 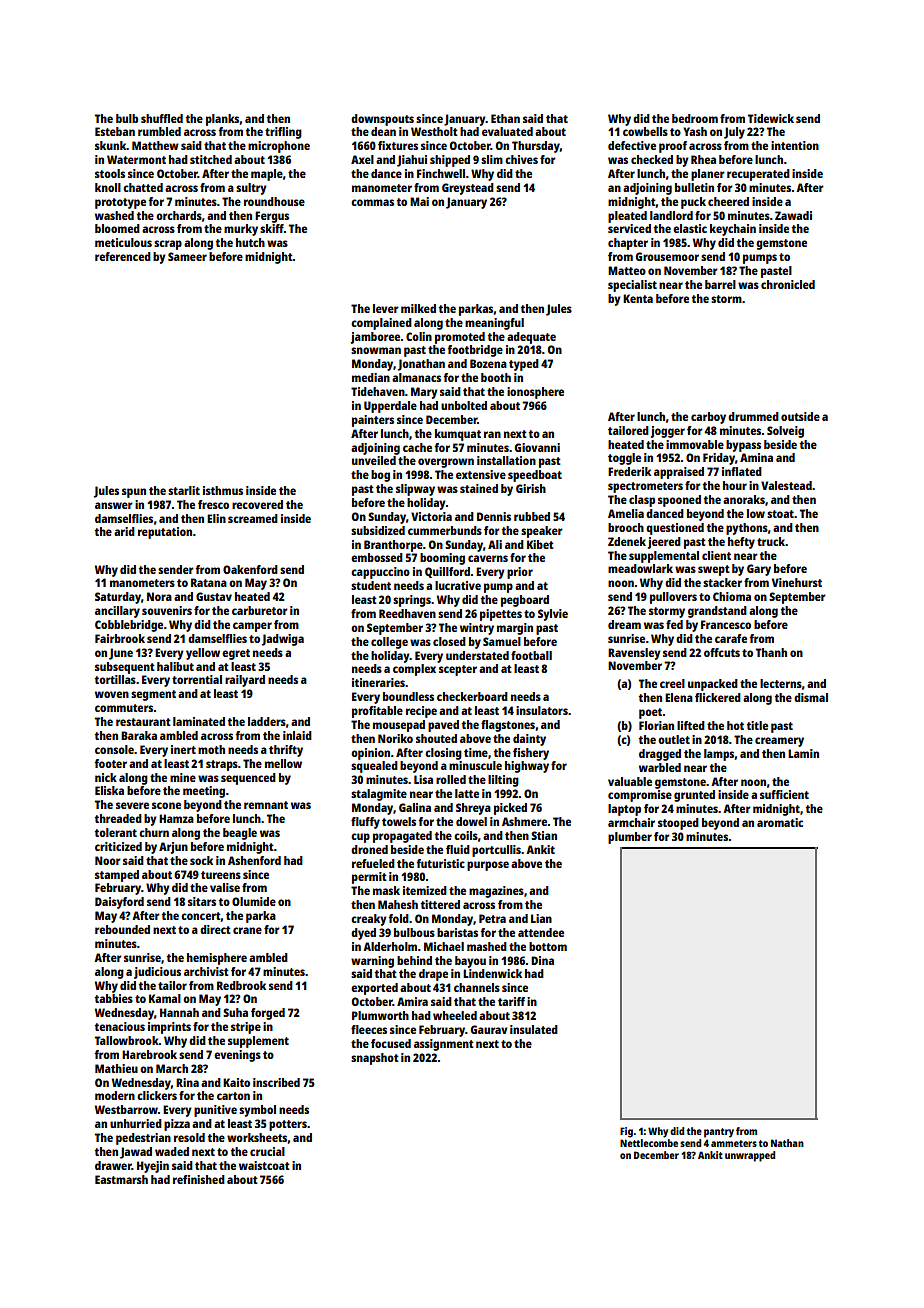 What do you see at coordinates (472, 696) in the screenshot?
I see `checkerboard` at bounding box center [472, 696].
